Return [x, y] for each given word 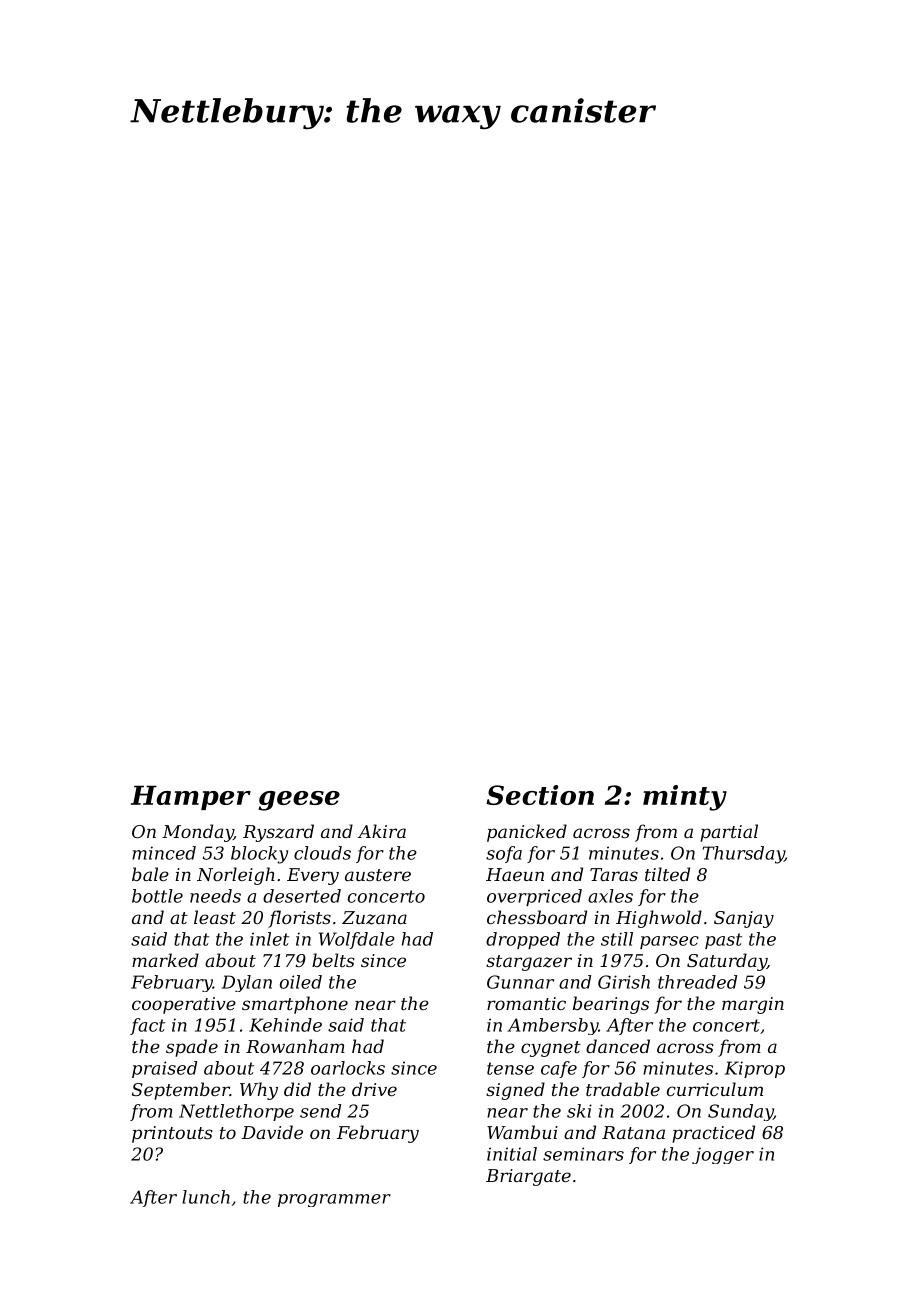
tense [510, 1068]
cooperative [184, 1005]
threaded [697, 982]
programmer [334, 1200]
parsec [669, 942]
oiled [301, 982]
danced [618, 1046]
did [297, 1089]
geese [299, 801]
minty [685, 798]
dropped [523, 940]
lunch [206, 1197]
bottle [157, 896]
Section [540, 795]
